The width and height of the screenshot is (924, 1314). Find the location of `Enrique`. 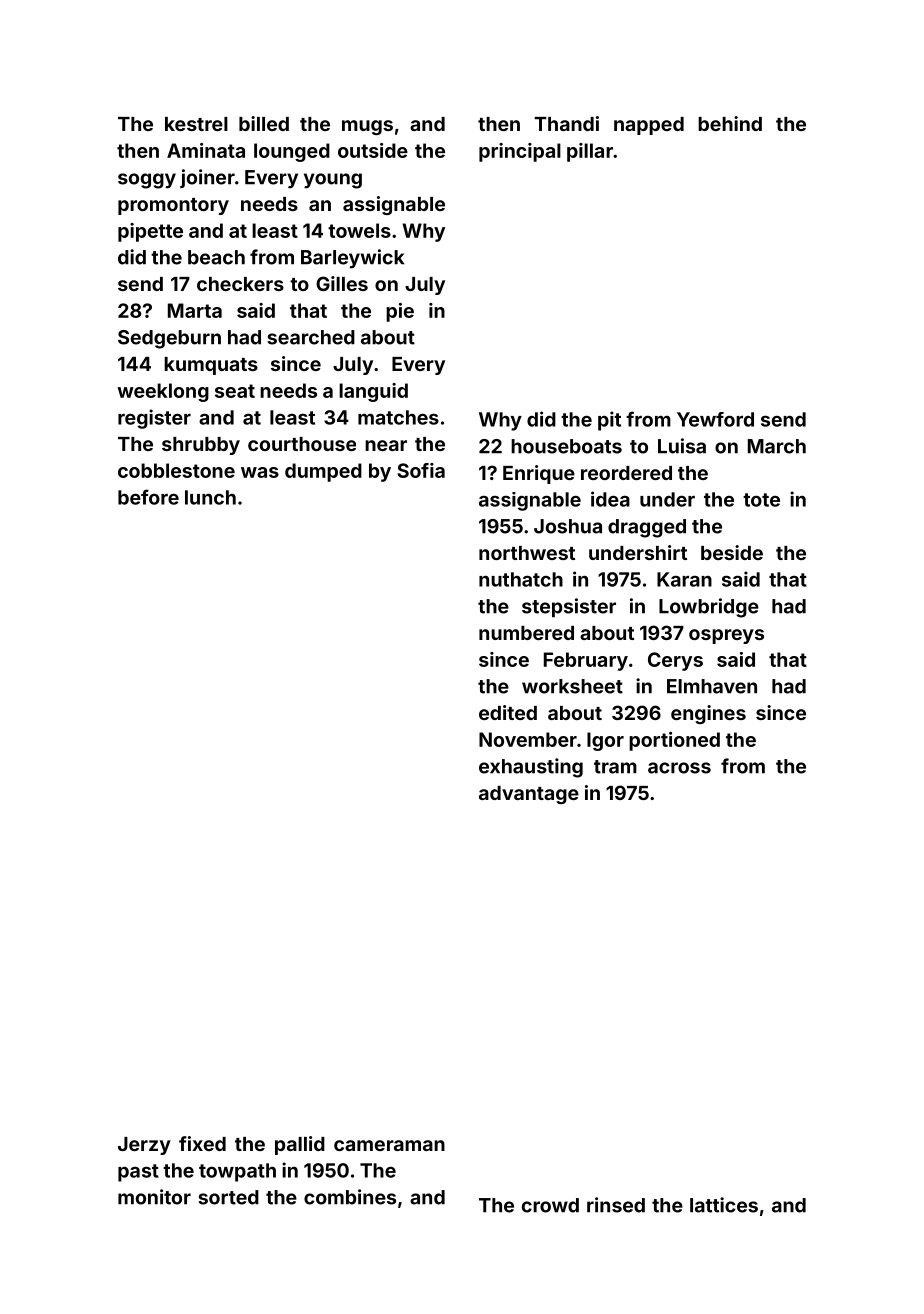

Enrique is located at coordinates (539, 474).
